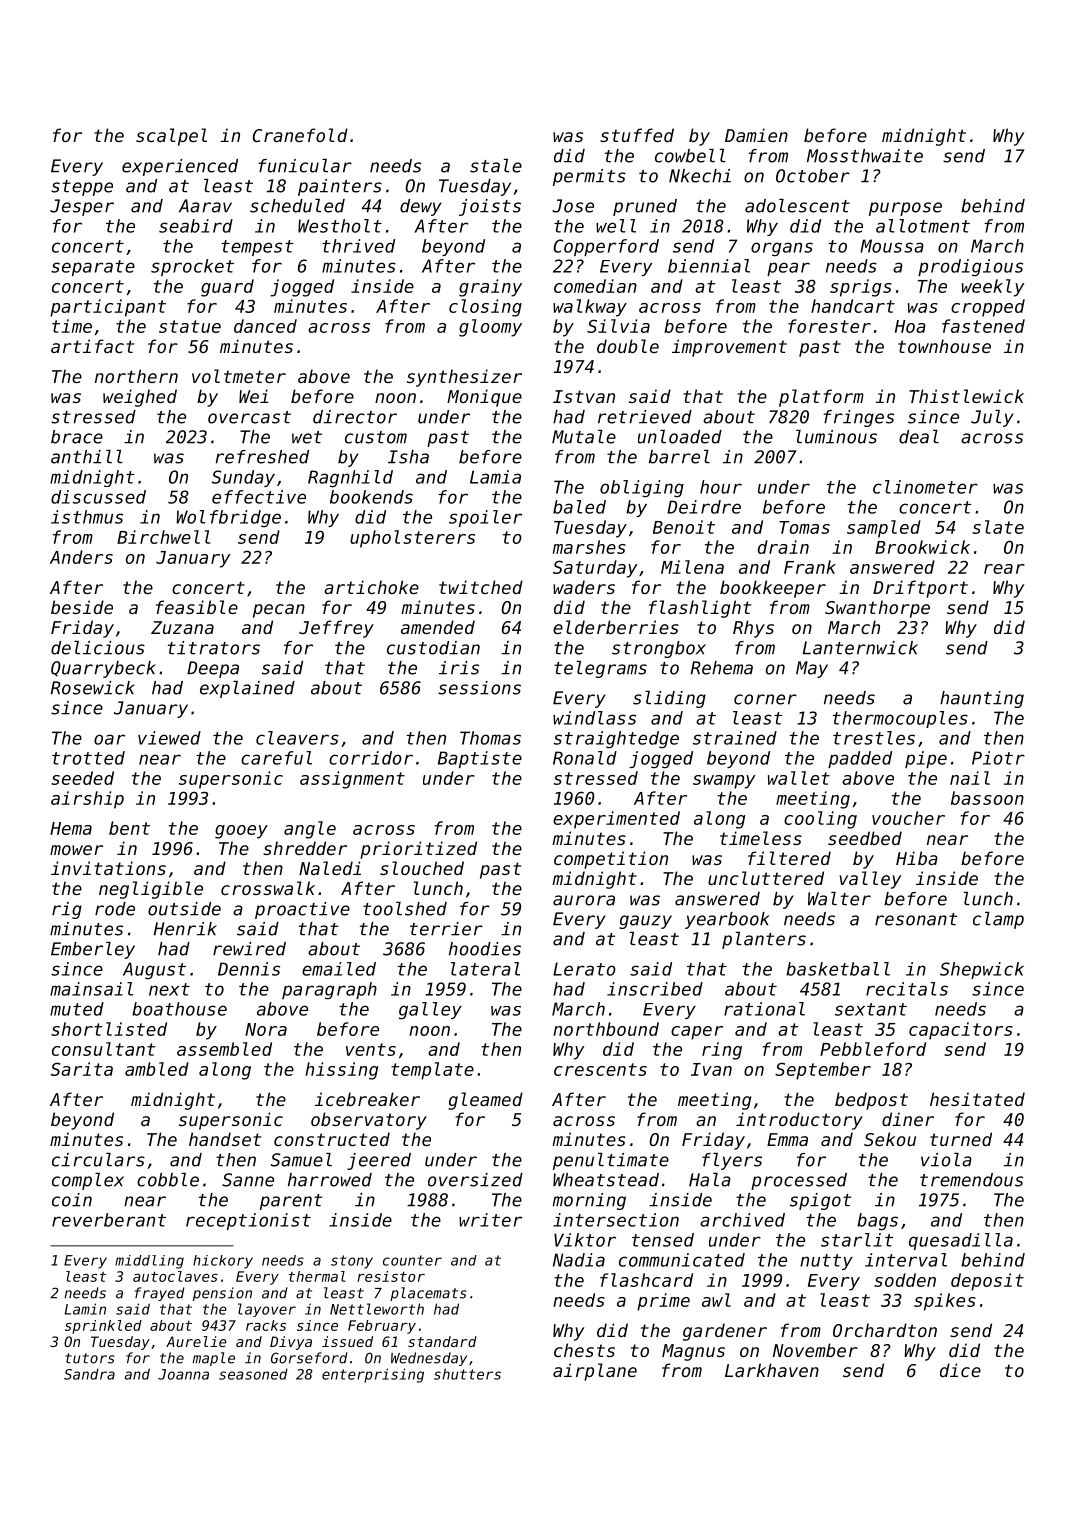  I want to click on Brookwick, so click(922, 547).
